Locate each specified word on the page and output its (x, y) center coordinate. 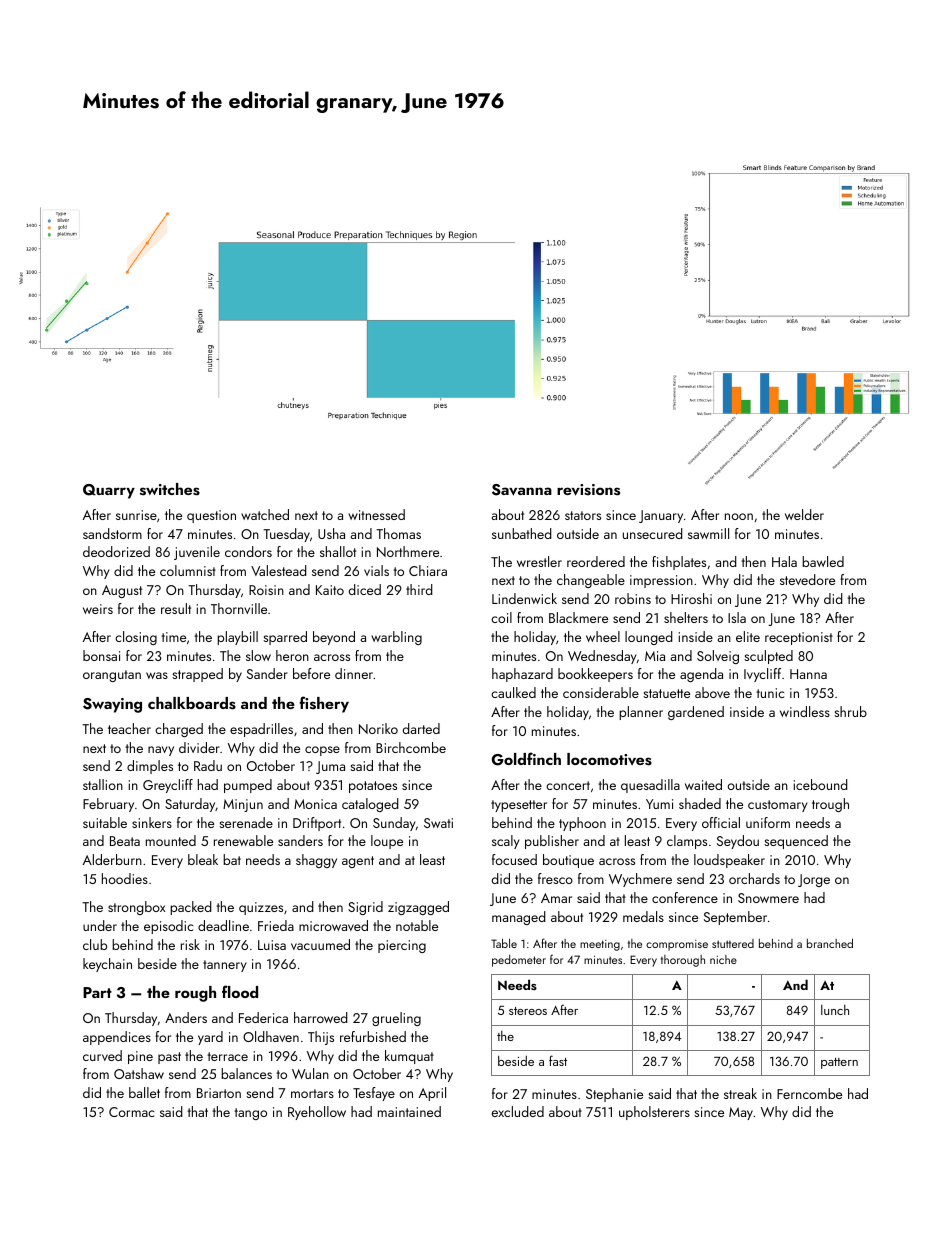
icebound (821, 784)
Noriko (378, 728)
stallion (103, 784)
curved (102, 1055)
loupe (387, 842)
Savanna (522, 490)
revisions (588, 490)
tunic (770, 693)
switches (170, 489)
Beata (125, 841)
